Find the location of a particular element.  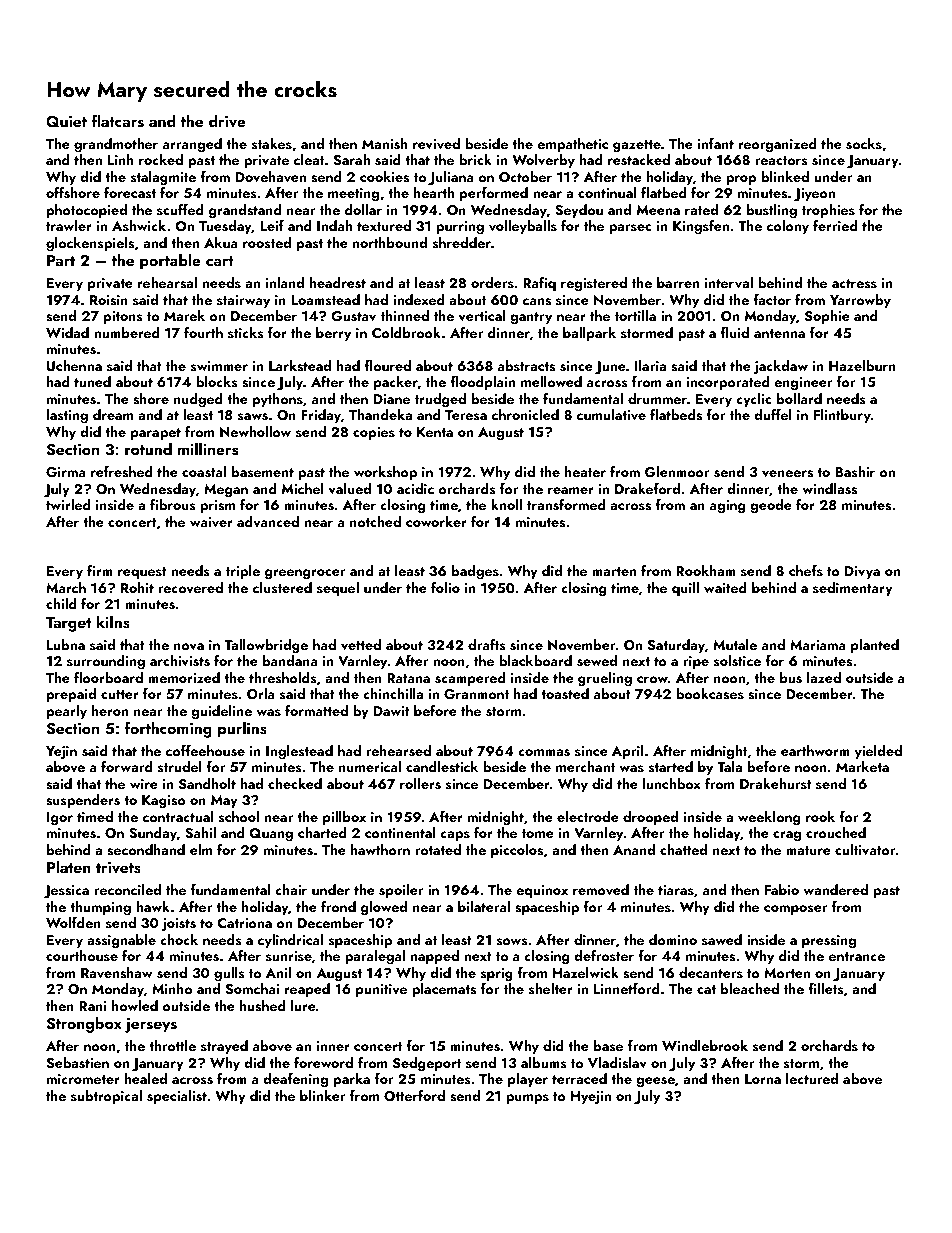

March is located at coordinates (66, 587).
